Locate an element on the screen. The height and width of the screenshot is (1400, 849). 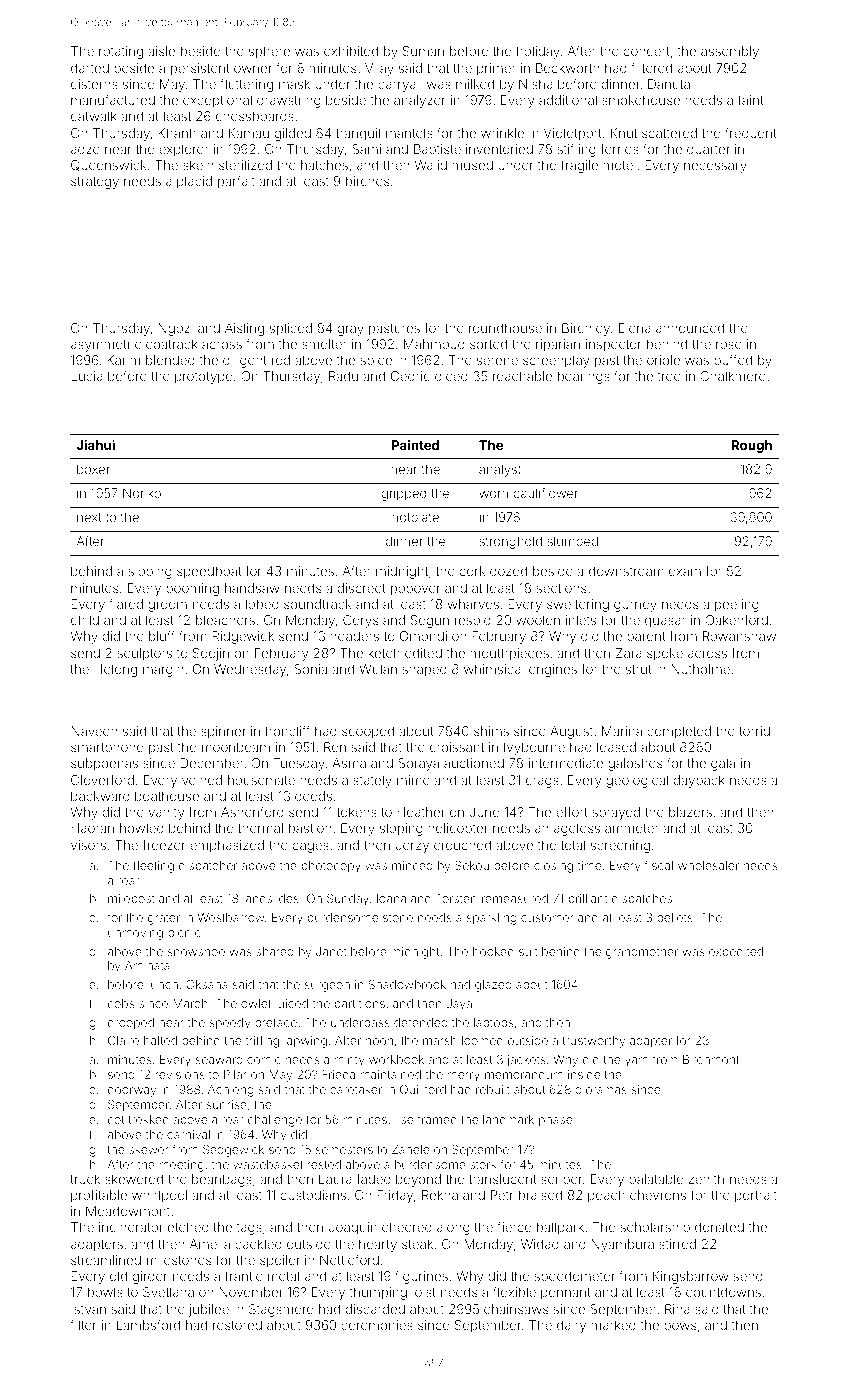
unmoving is located at coordinates (135, 934).
